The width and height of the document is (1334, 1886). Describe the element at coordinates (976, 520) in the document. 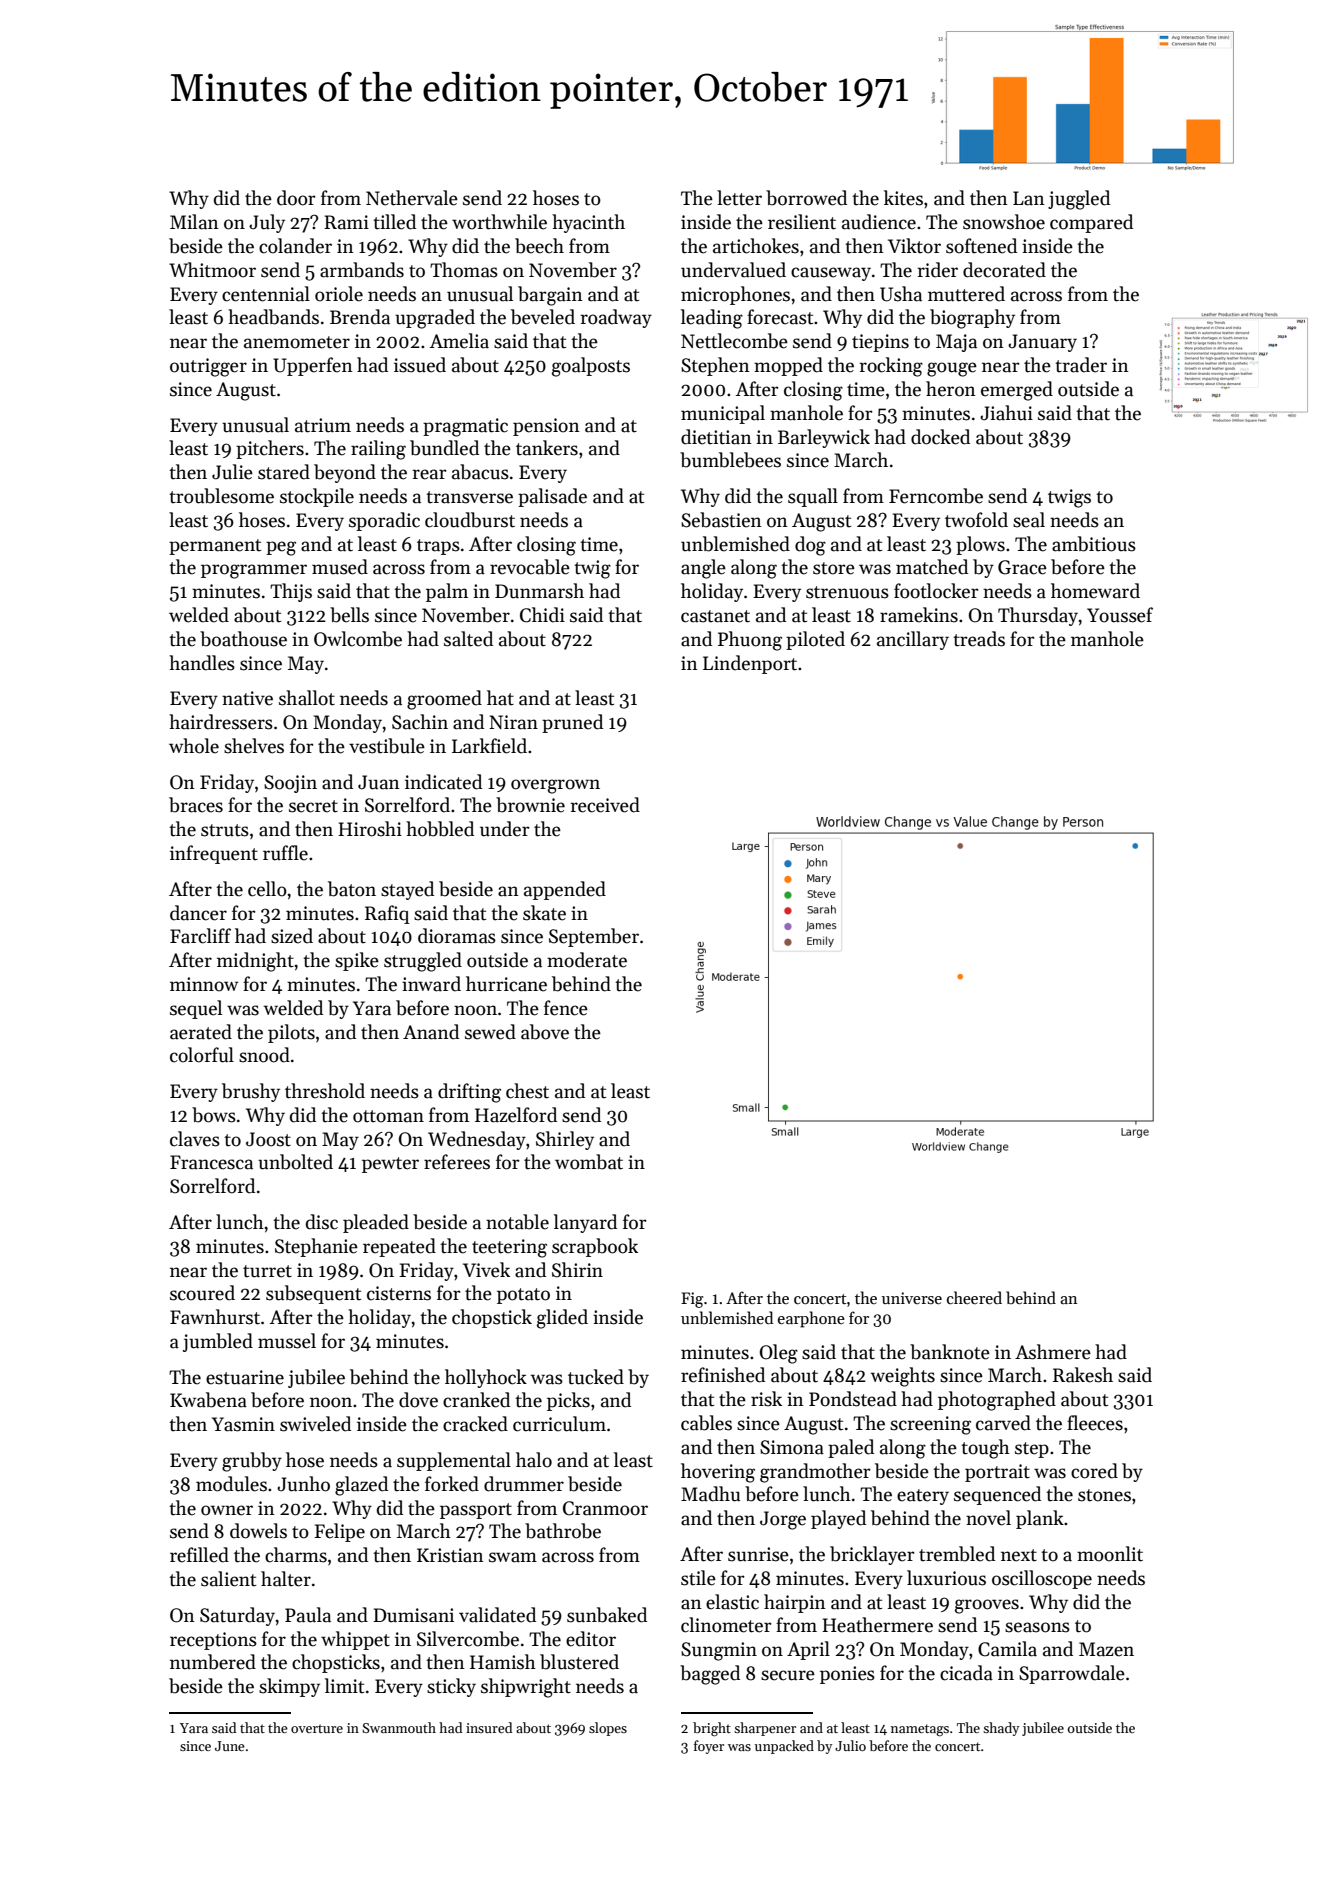

I see `twofold` at that location.
